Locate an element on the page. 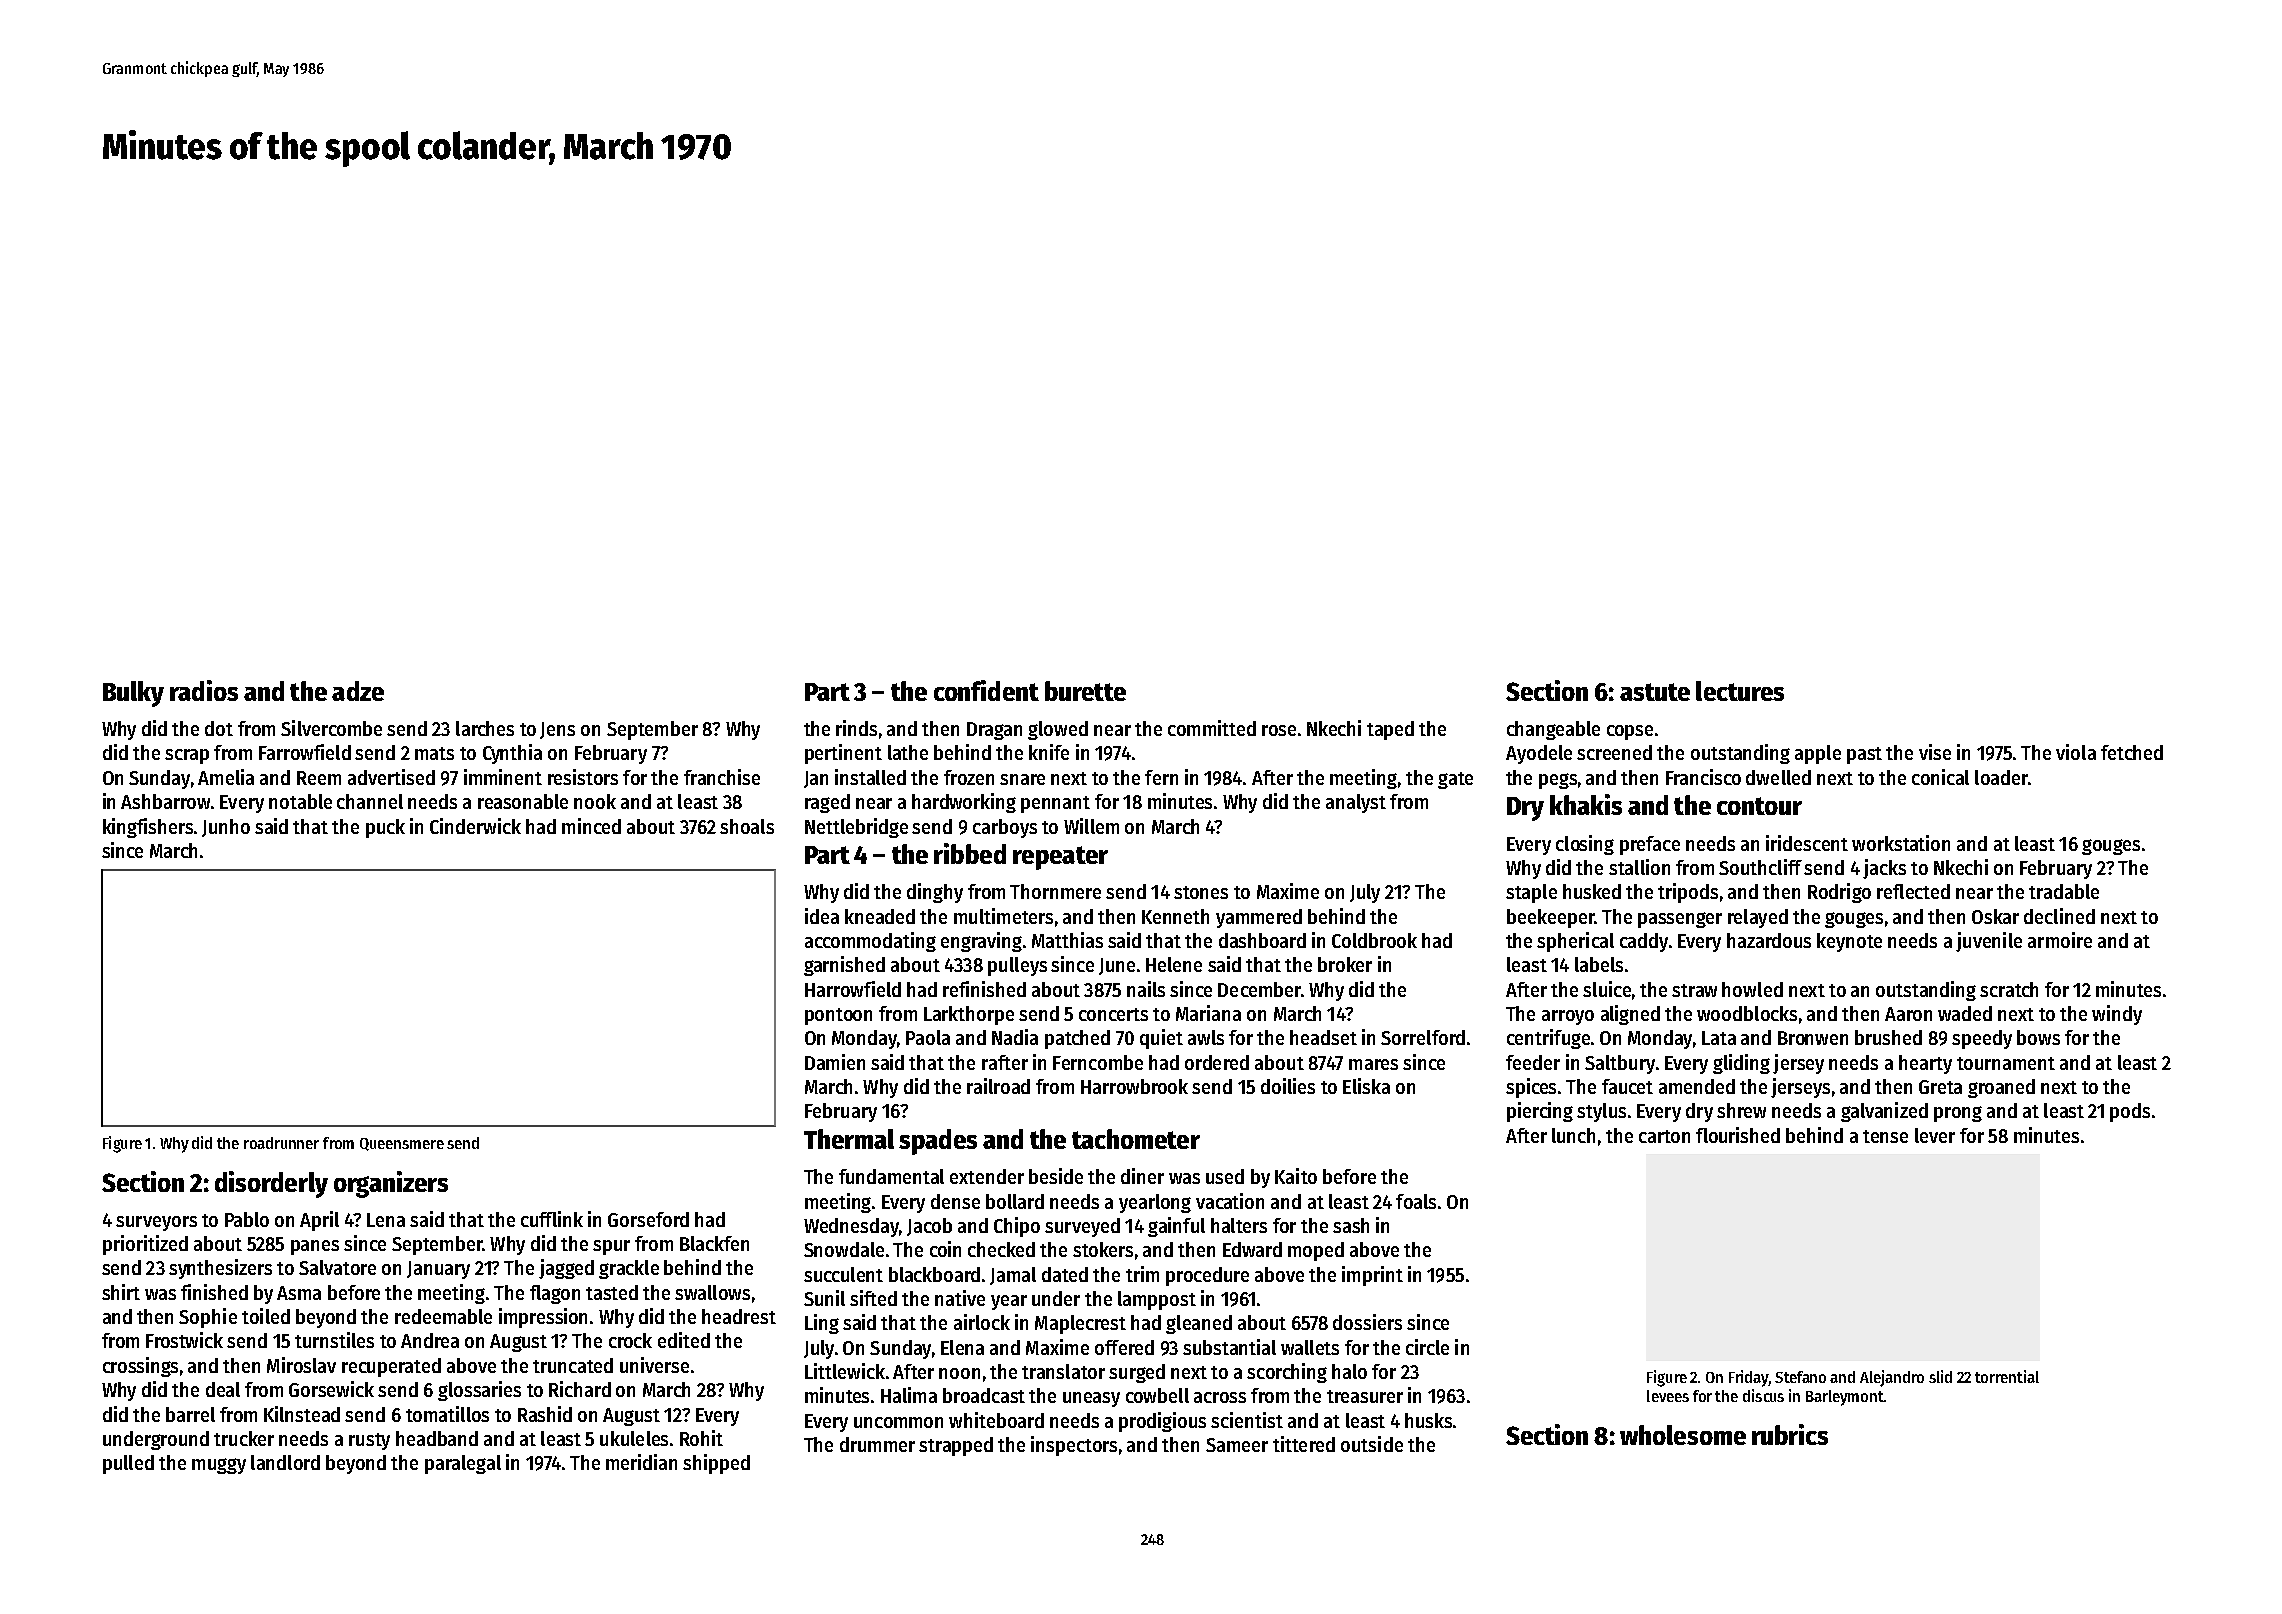  confident is located at coordinates (986, 690).
